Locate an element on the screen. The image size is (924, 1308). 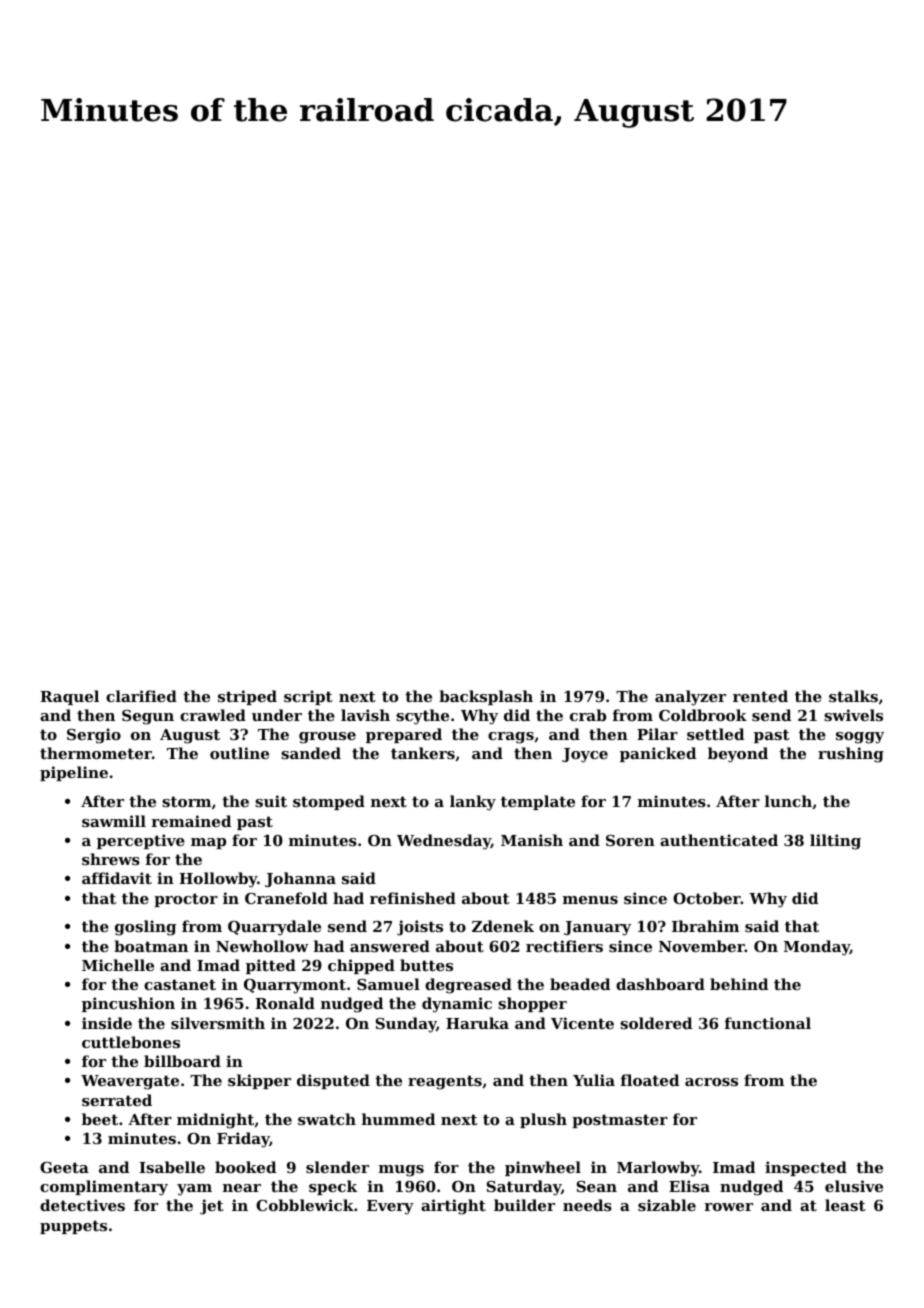
Wednesday is located at coordinates (444, 842).
